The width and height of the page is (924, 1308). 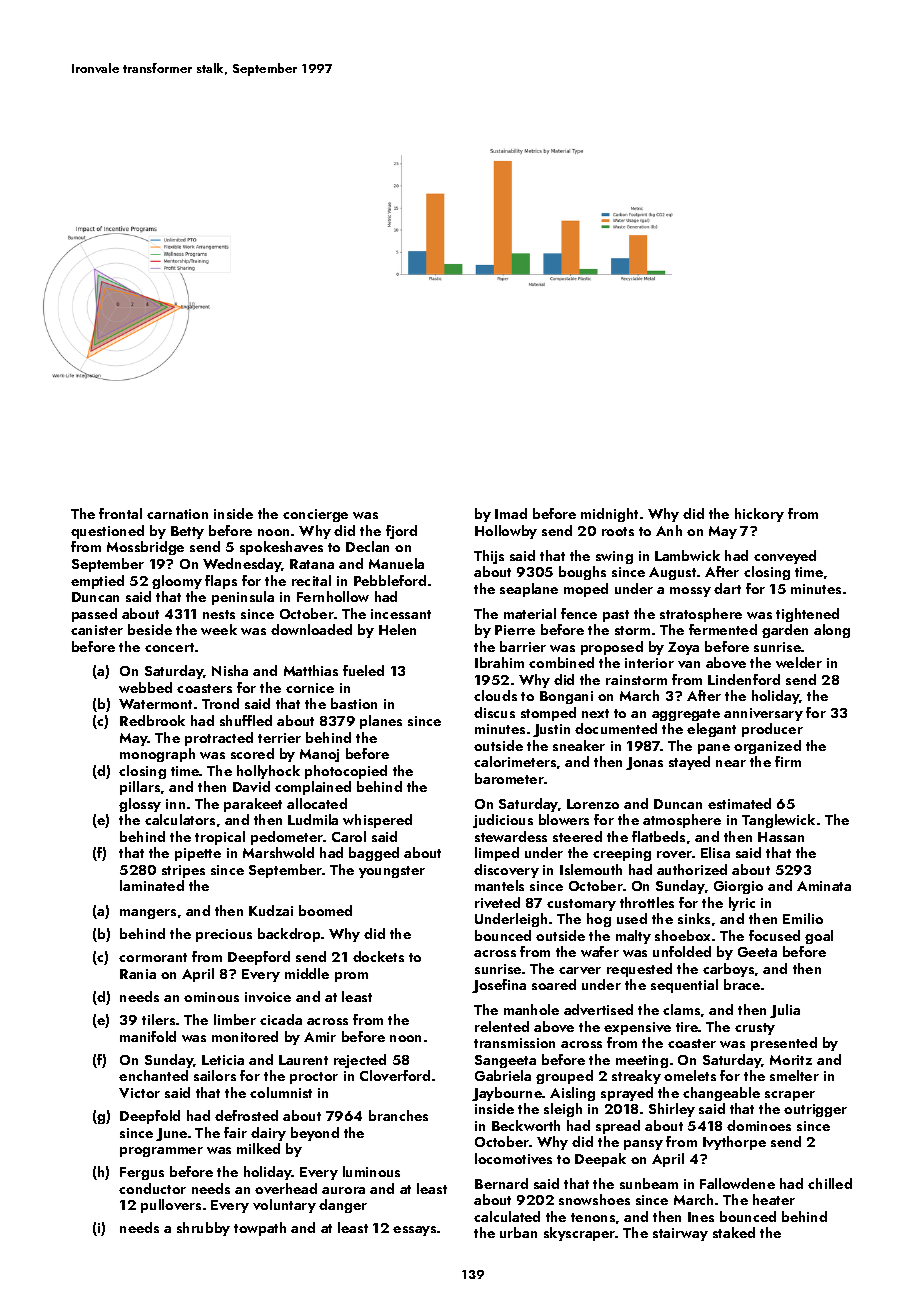 What do you see at coordinates (169, 647) in the page?
I see `concert` at bounding box center [169, 647].
